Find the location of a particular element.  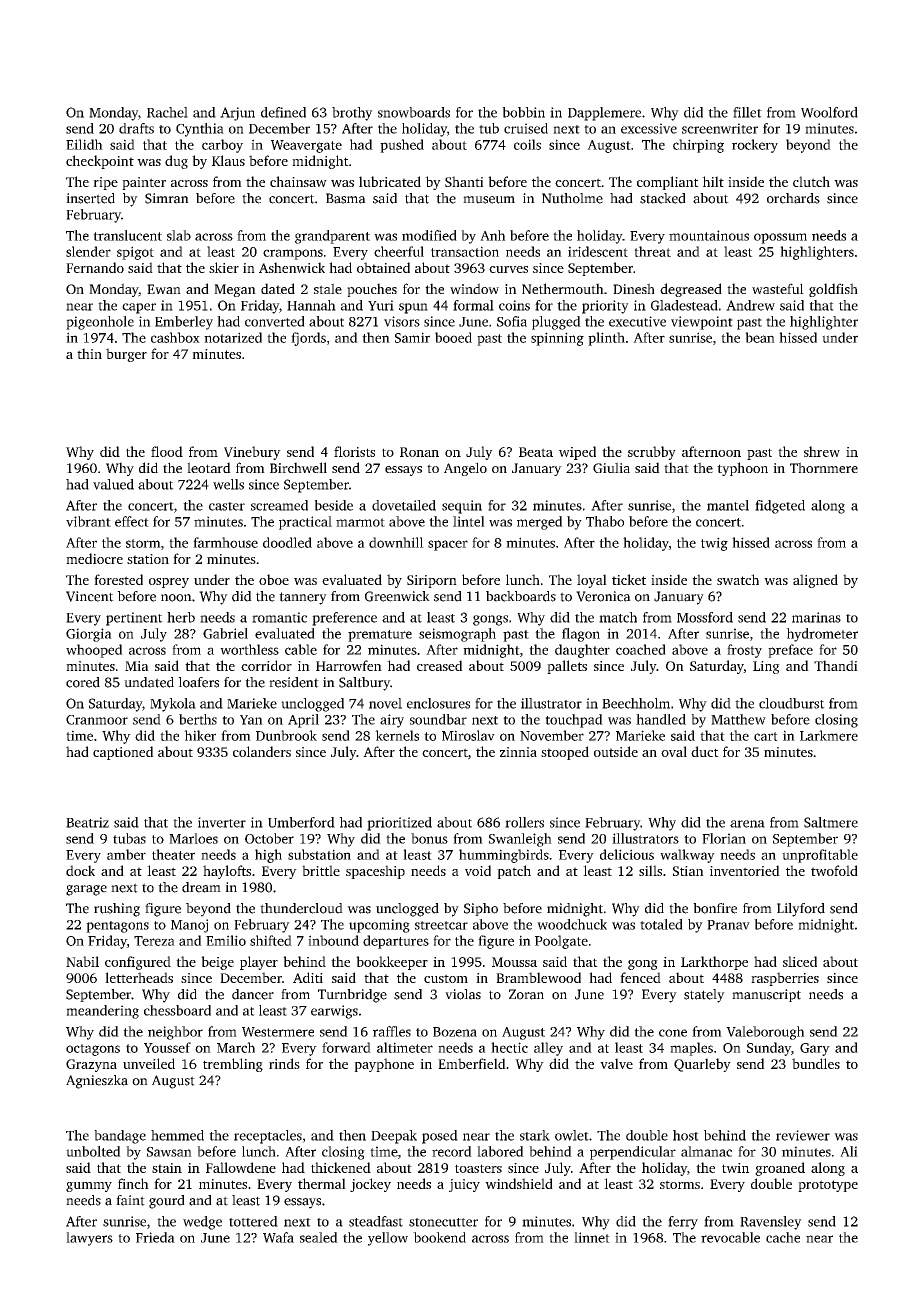

Wafa is located at coordinates (278, 1237).
